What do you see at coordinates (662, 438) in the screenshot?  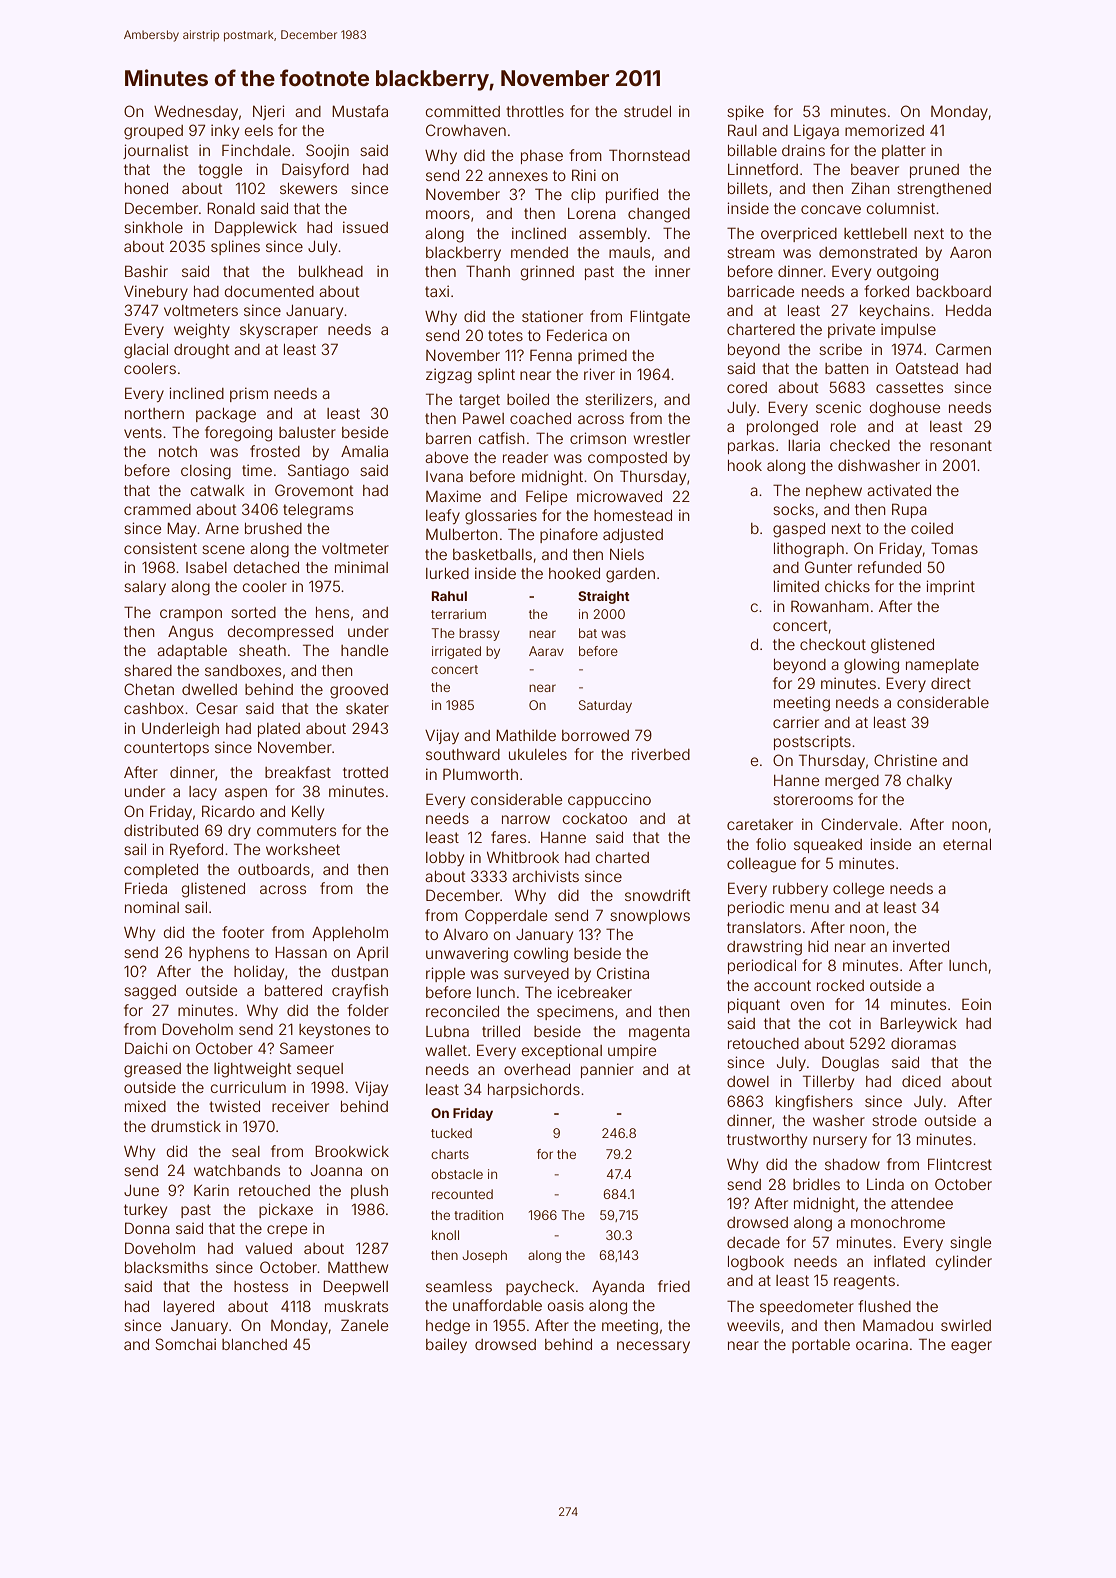 I see `wrestler` at bounding box center [662, 438].
